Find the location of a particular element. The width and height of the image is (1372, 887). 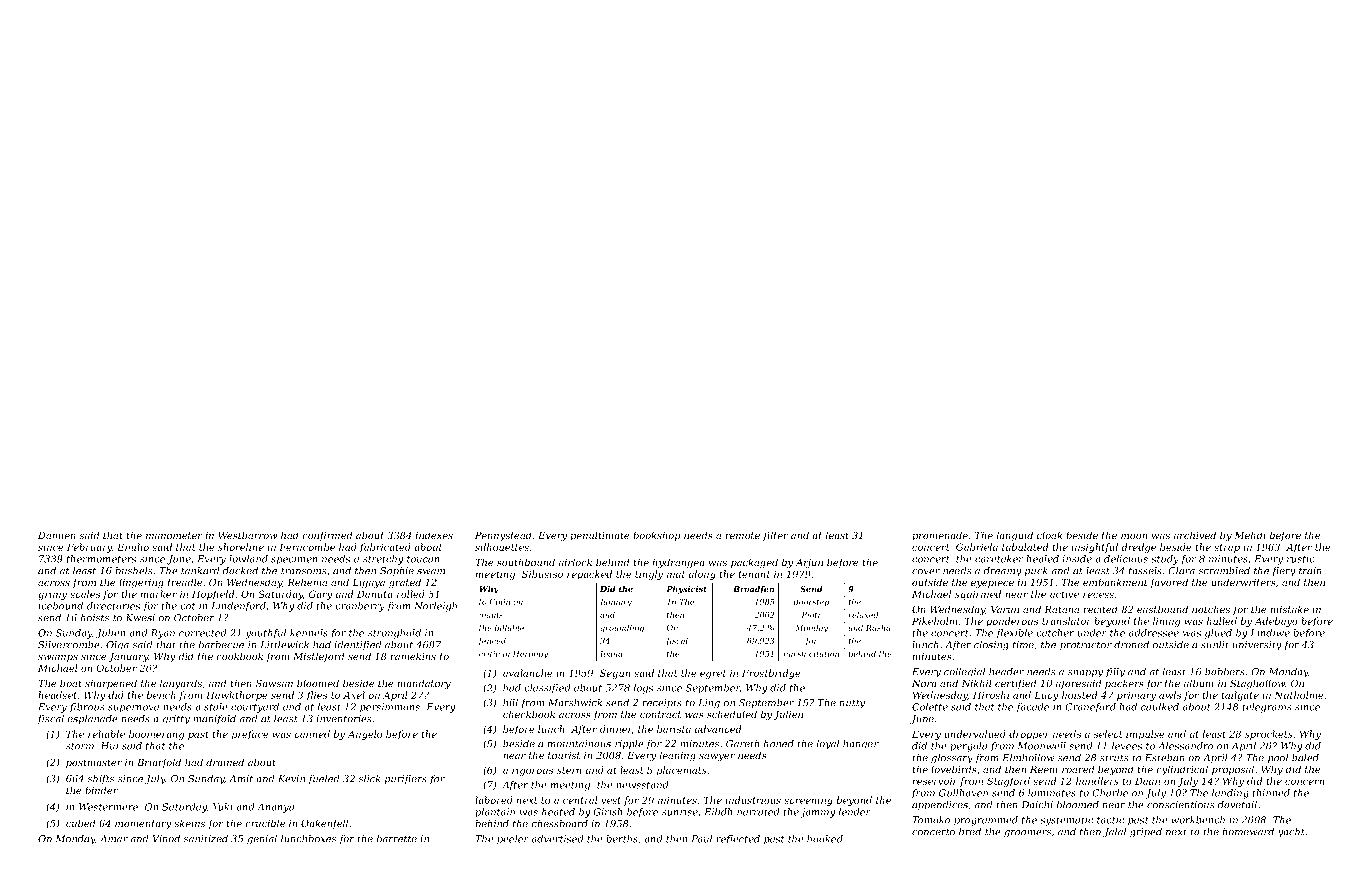

droned is located at coordinates (1131, 645).
